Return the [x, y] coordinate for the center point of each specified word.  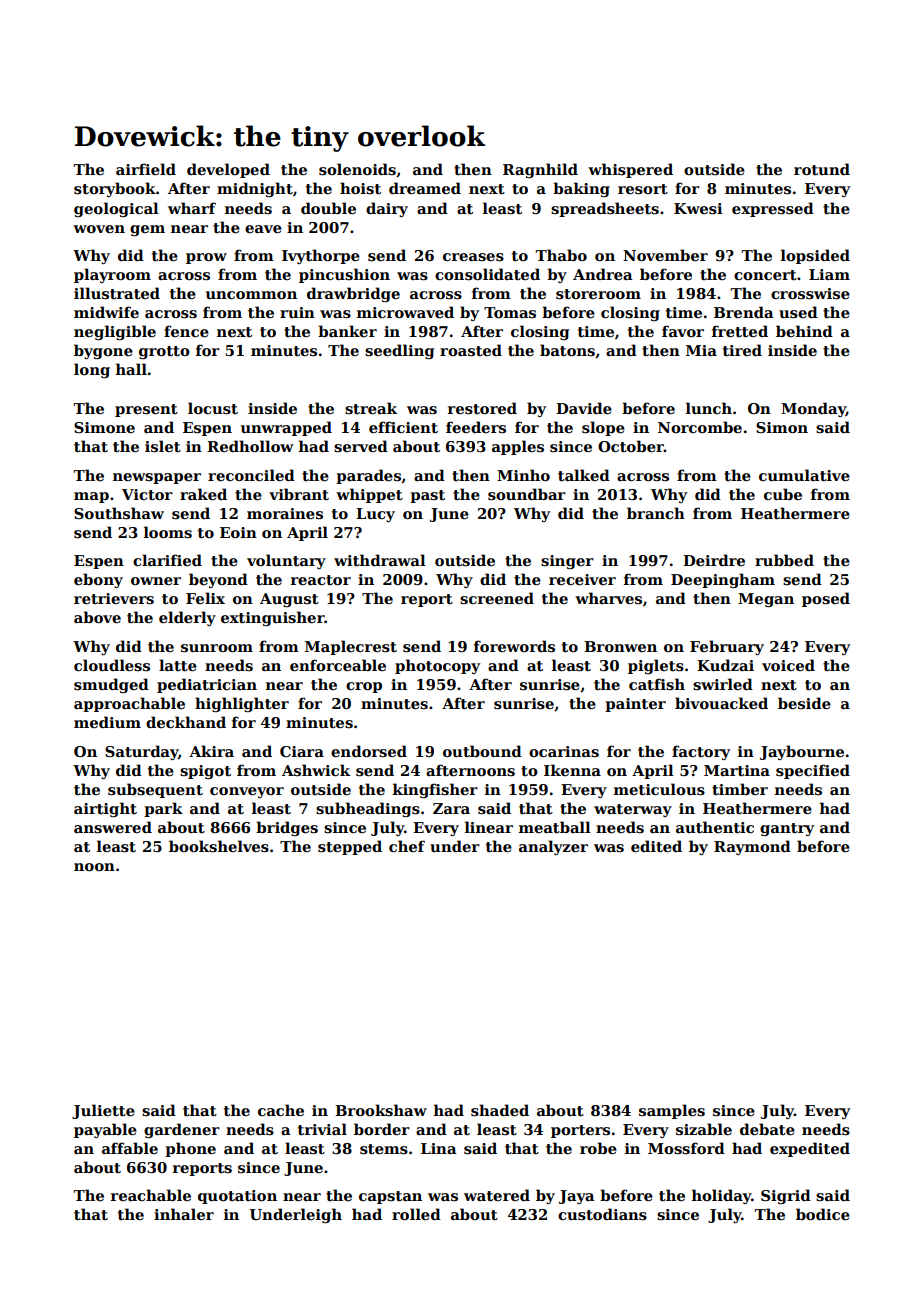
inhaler [184, 1214]
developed [228, 170]
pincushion [344, 275]
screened [497, 598]
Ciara [302, 751]
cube [783, 494]
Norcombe [700, 427]
